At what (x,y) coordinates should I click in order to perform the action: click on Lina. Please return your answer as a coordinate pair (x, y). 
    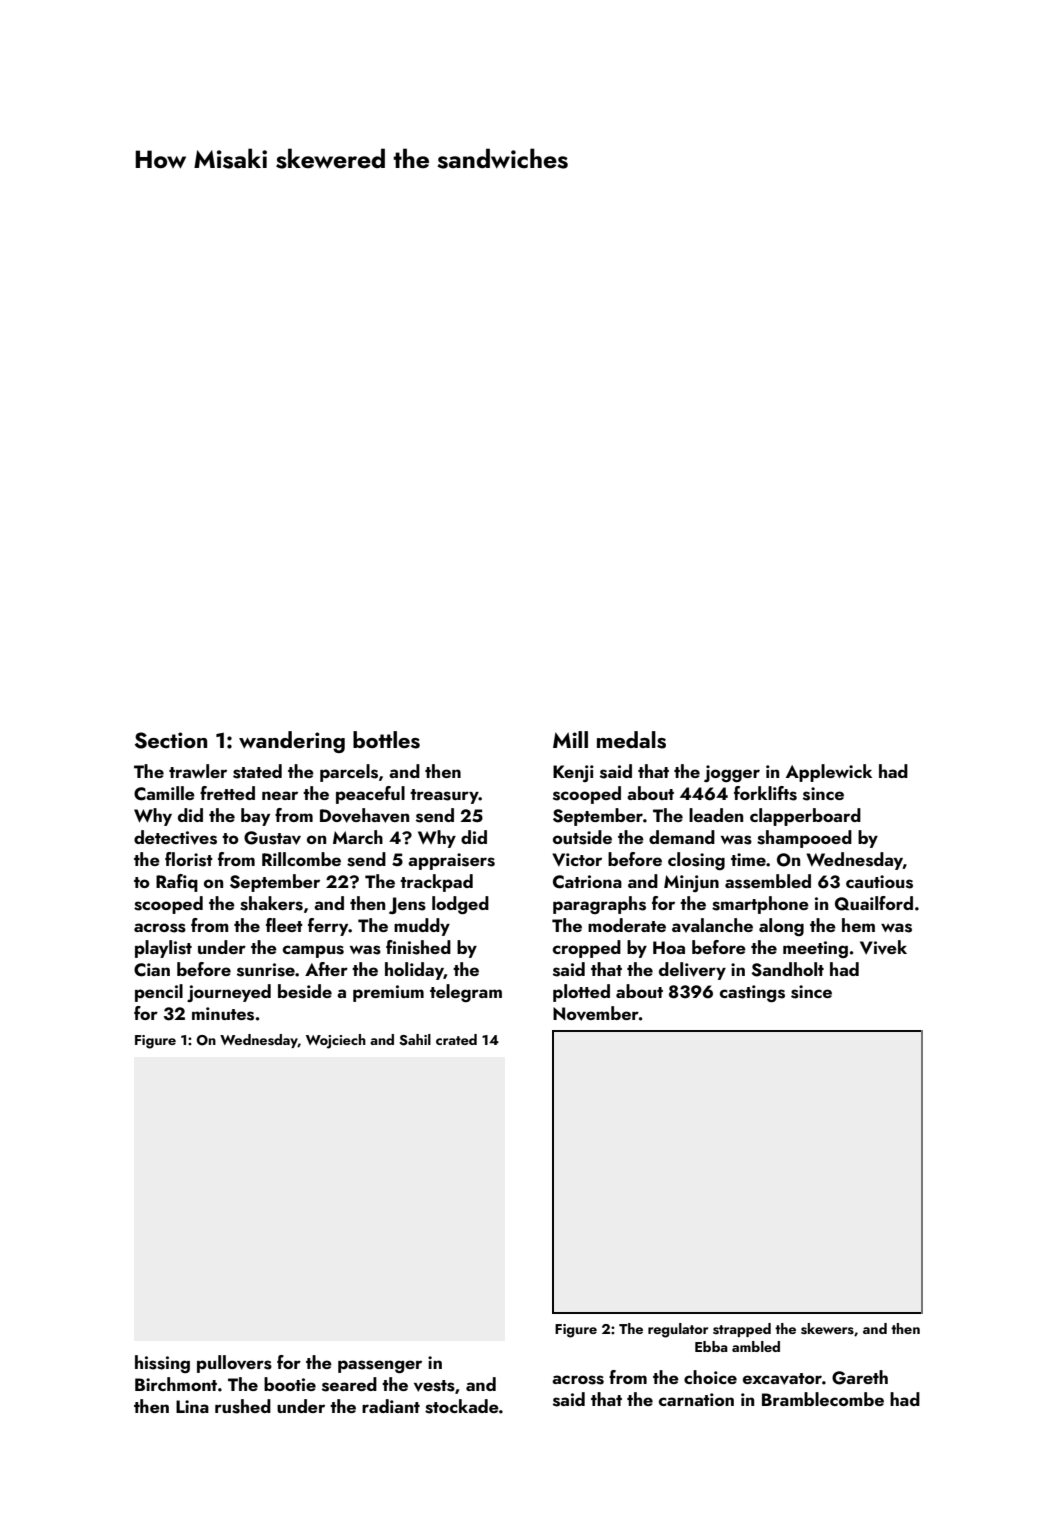
    Looking at the image, I should click on (192, 1406).
